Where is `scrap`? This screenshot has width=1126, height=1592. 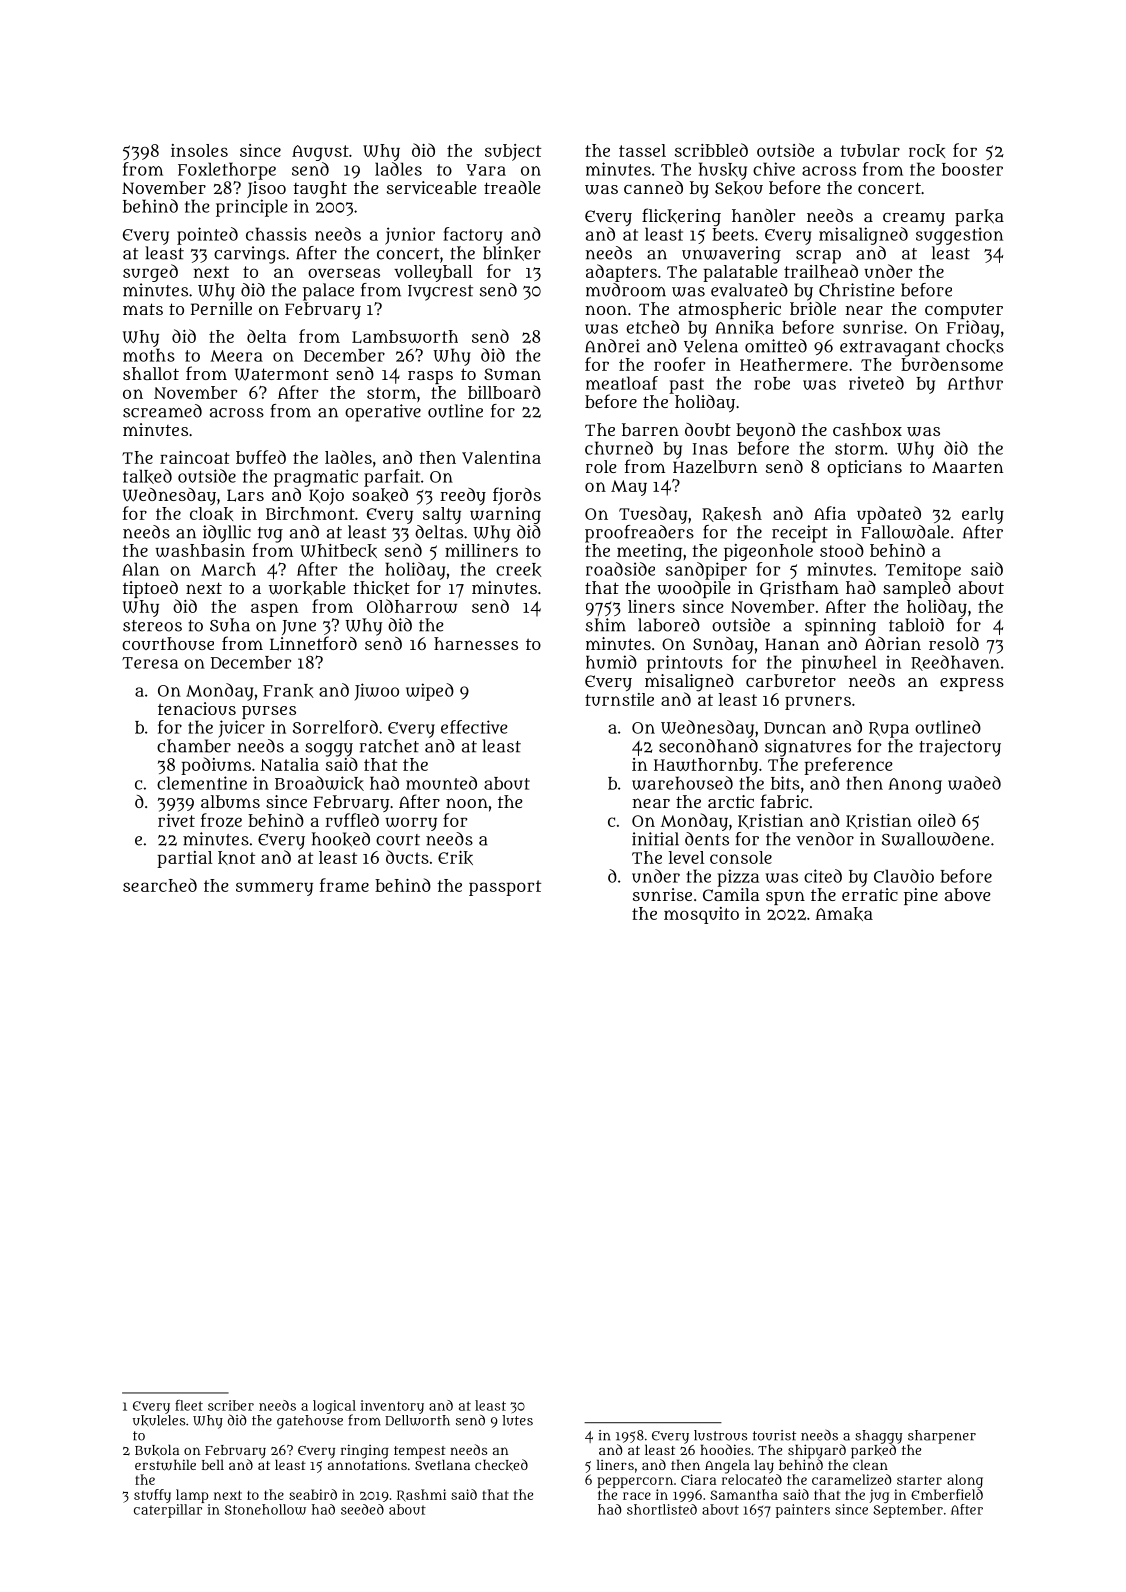
scrap is located at coordinates (818, 257).
